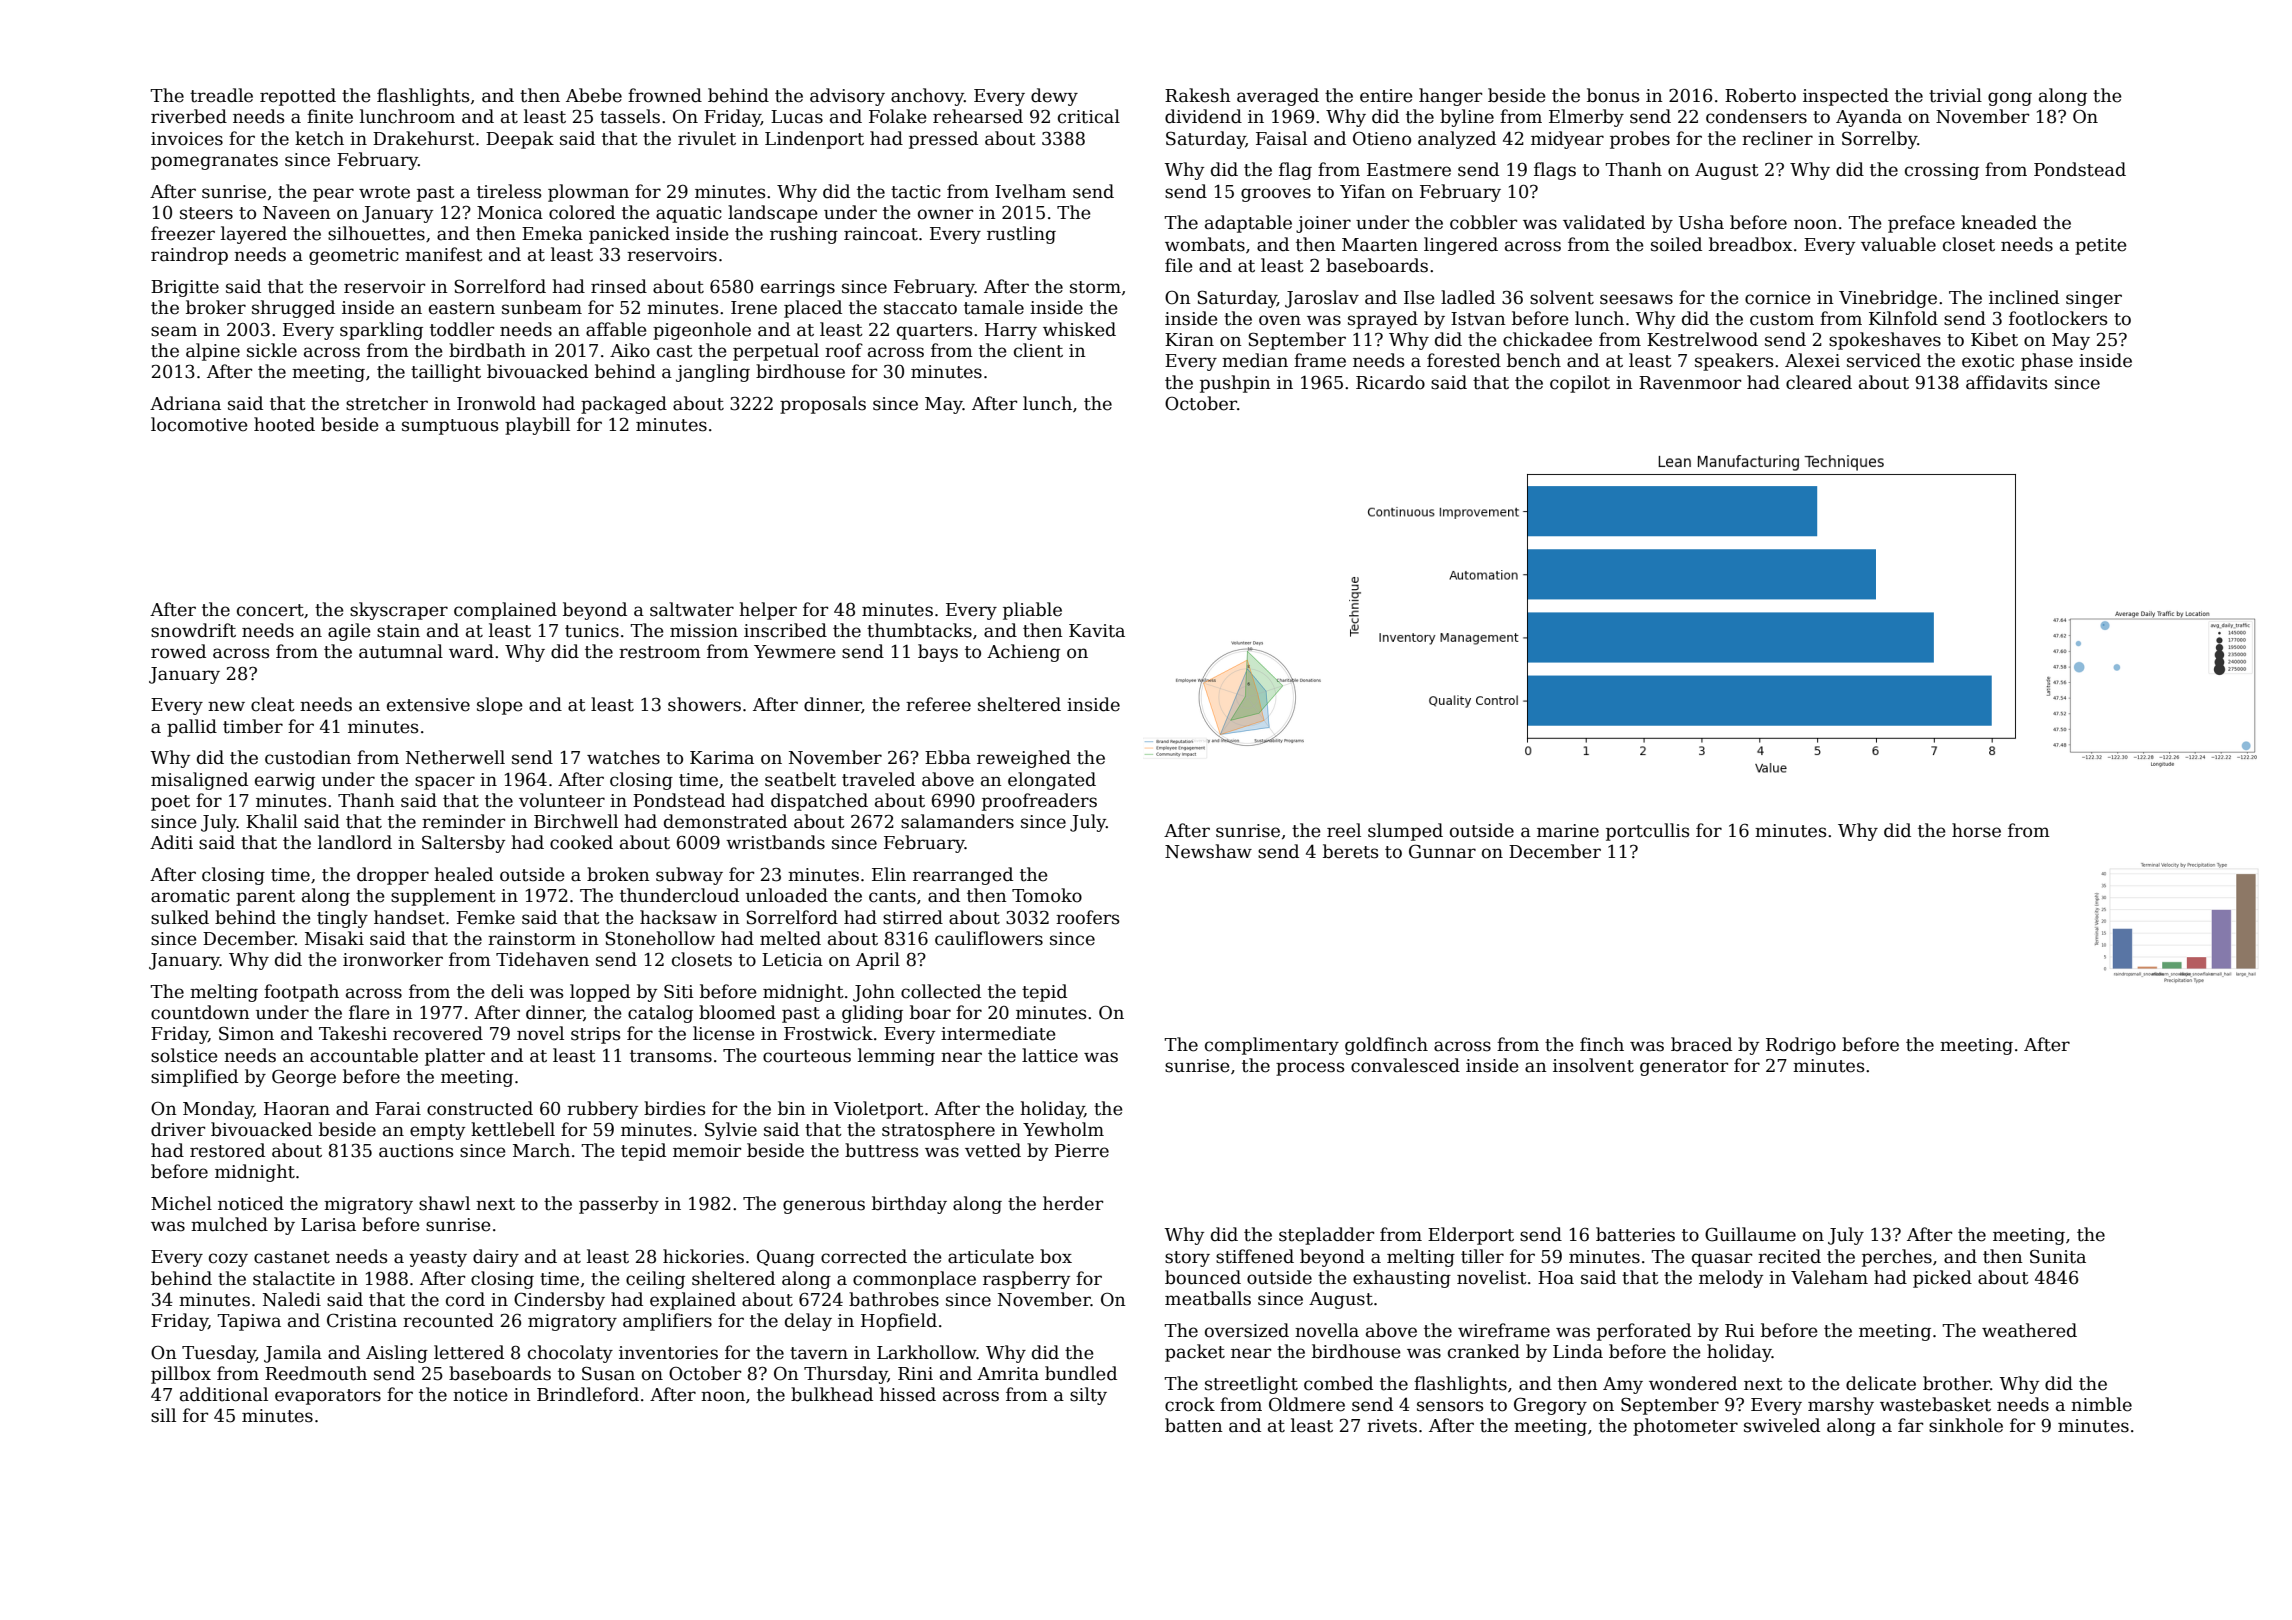 This document has height=1620, width=2292. Describe the element at coordinates (1966, 1425) in the document. I see `sinkhole` at that location.
